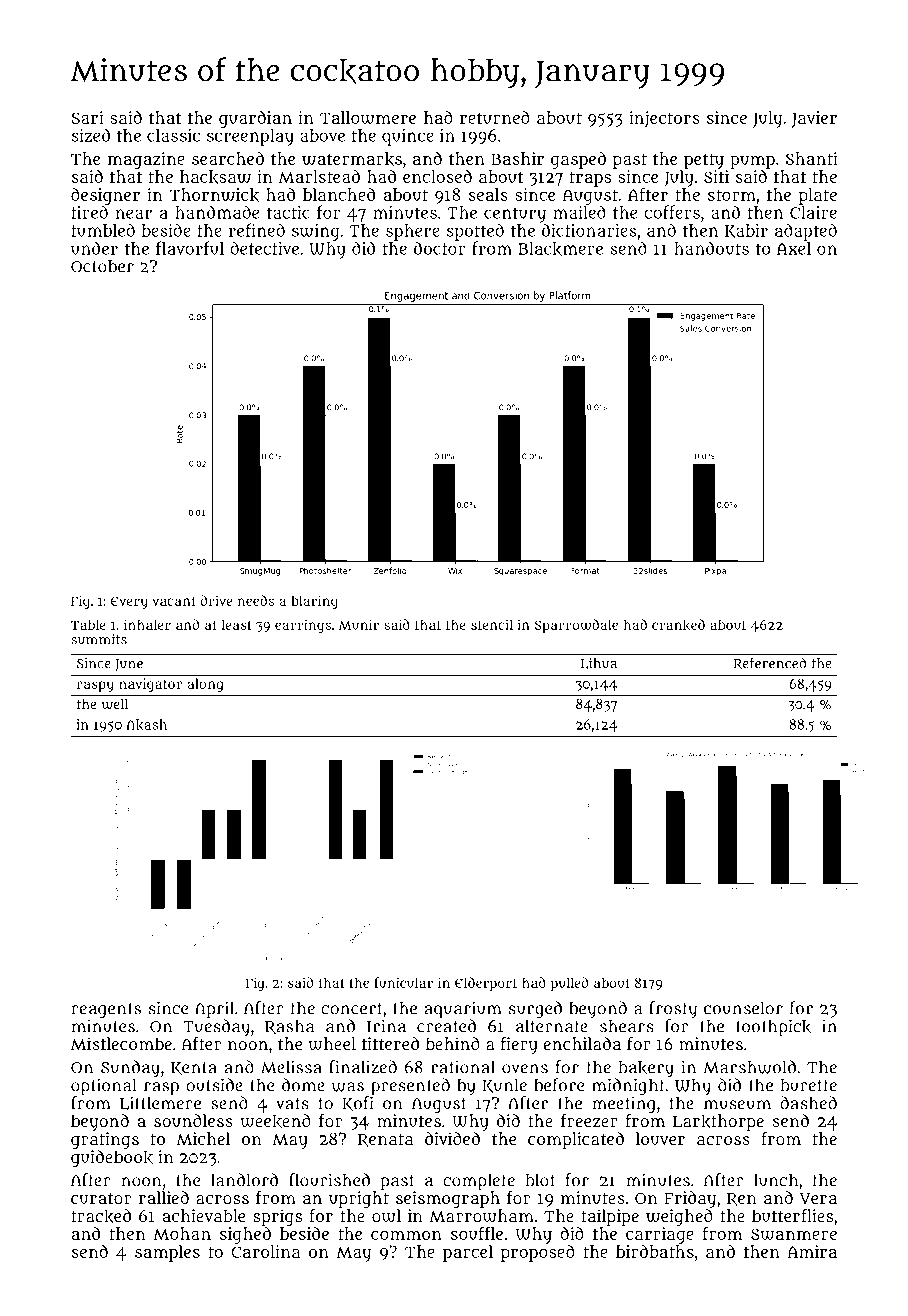 The image size is (908, 1316). Describe the element at coordinates (463, 1067) in the screenshot. I see `rational` at that location.
